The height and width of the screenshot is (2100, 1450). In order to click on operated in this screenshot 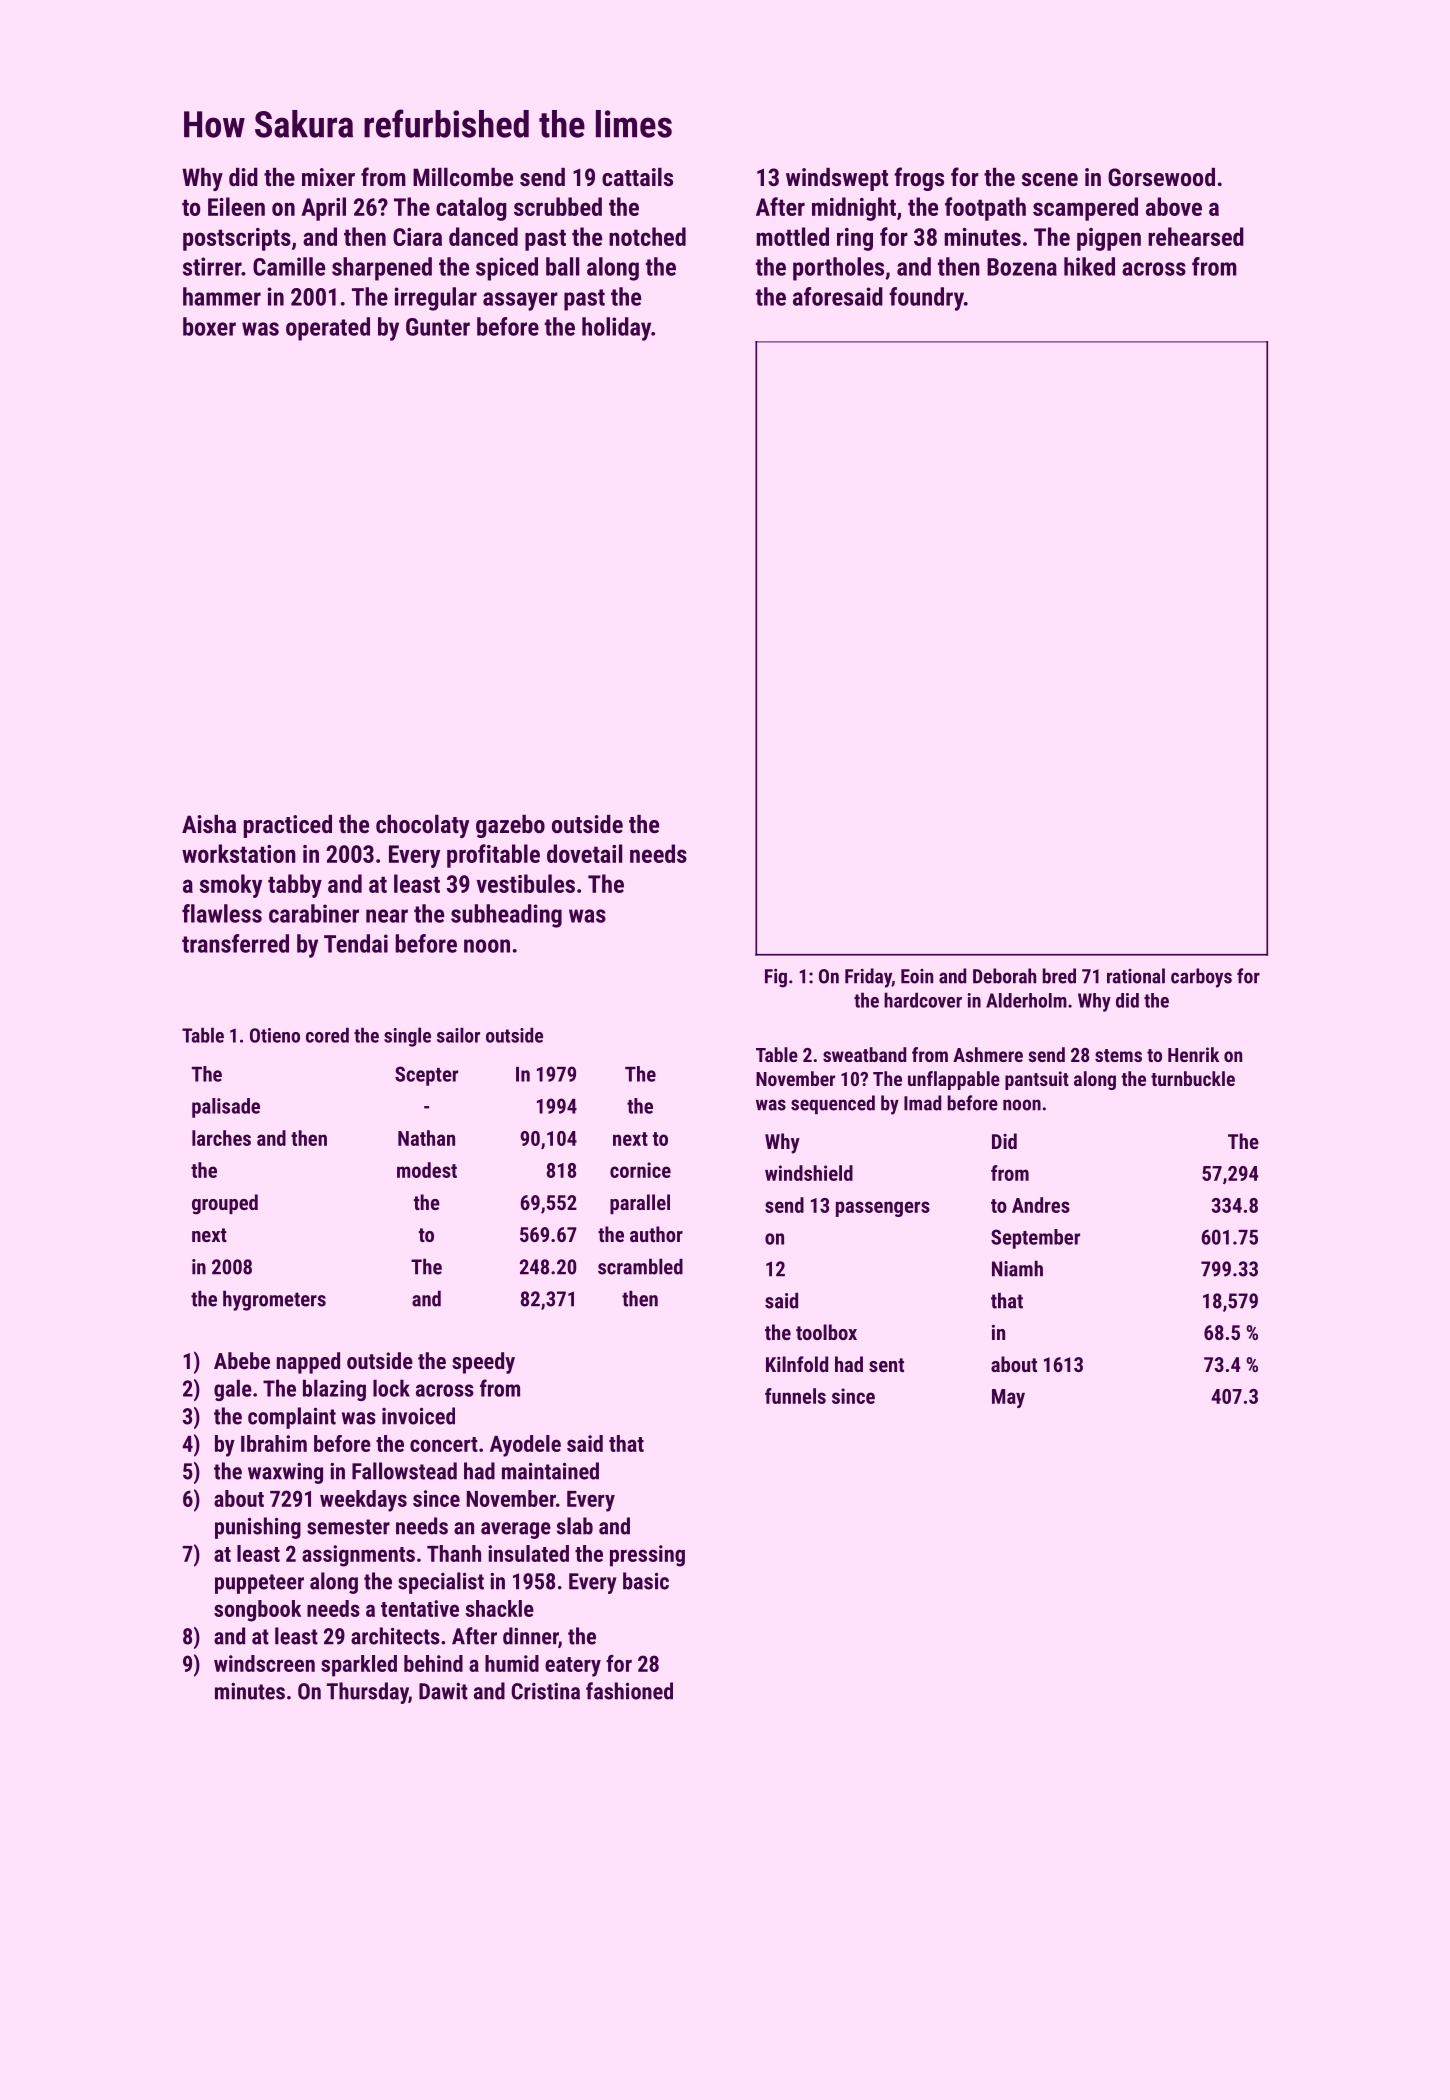, I will do `click(328, 329)`.
